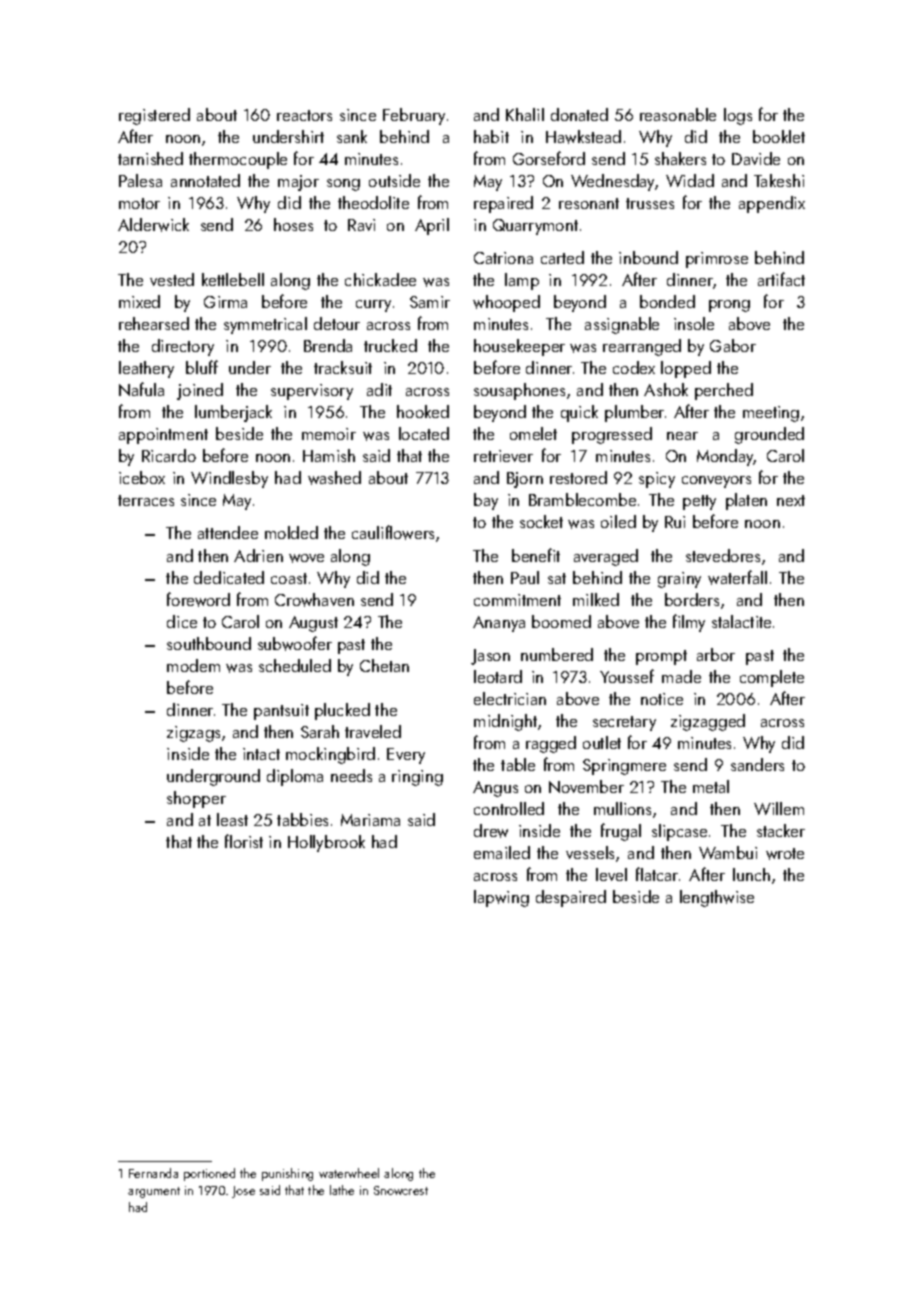 The height and width of the screenshot is (1308, 924). I want to click on argument, so click(154, 1192).
